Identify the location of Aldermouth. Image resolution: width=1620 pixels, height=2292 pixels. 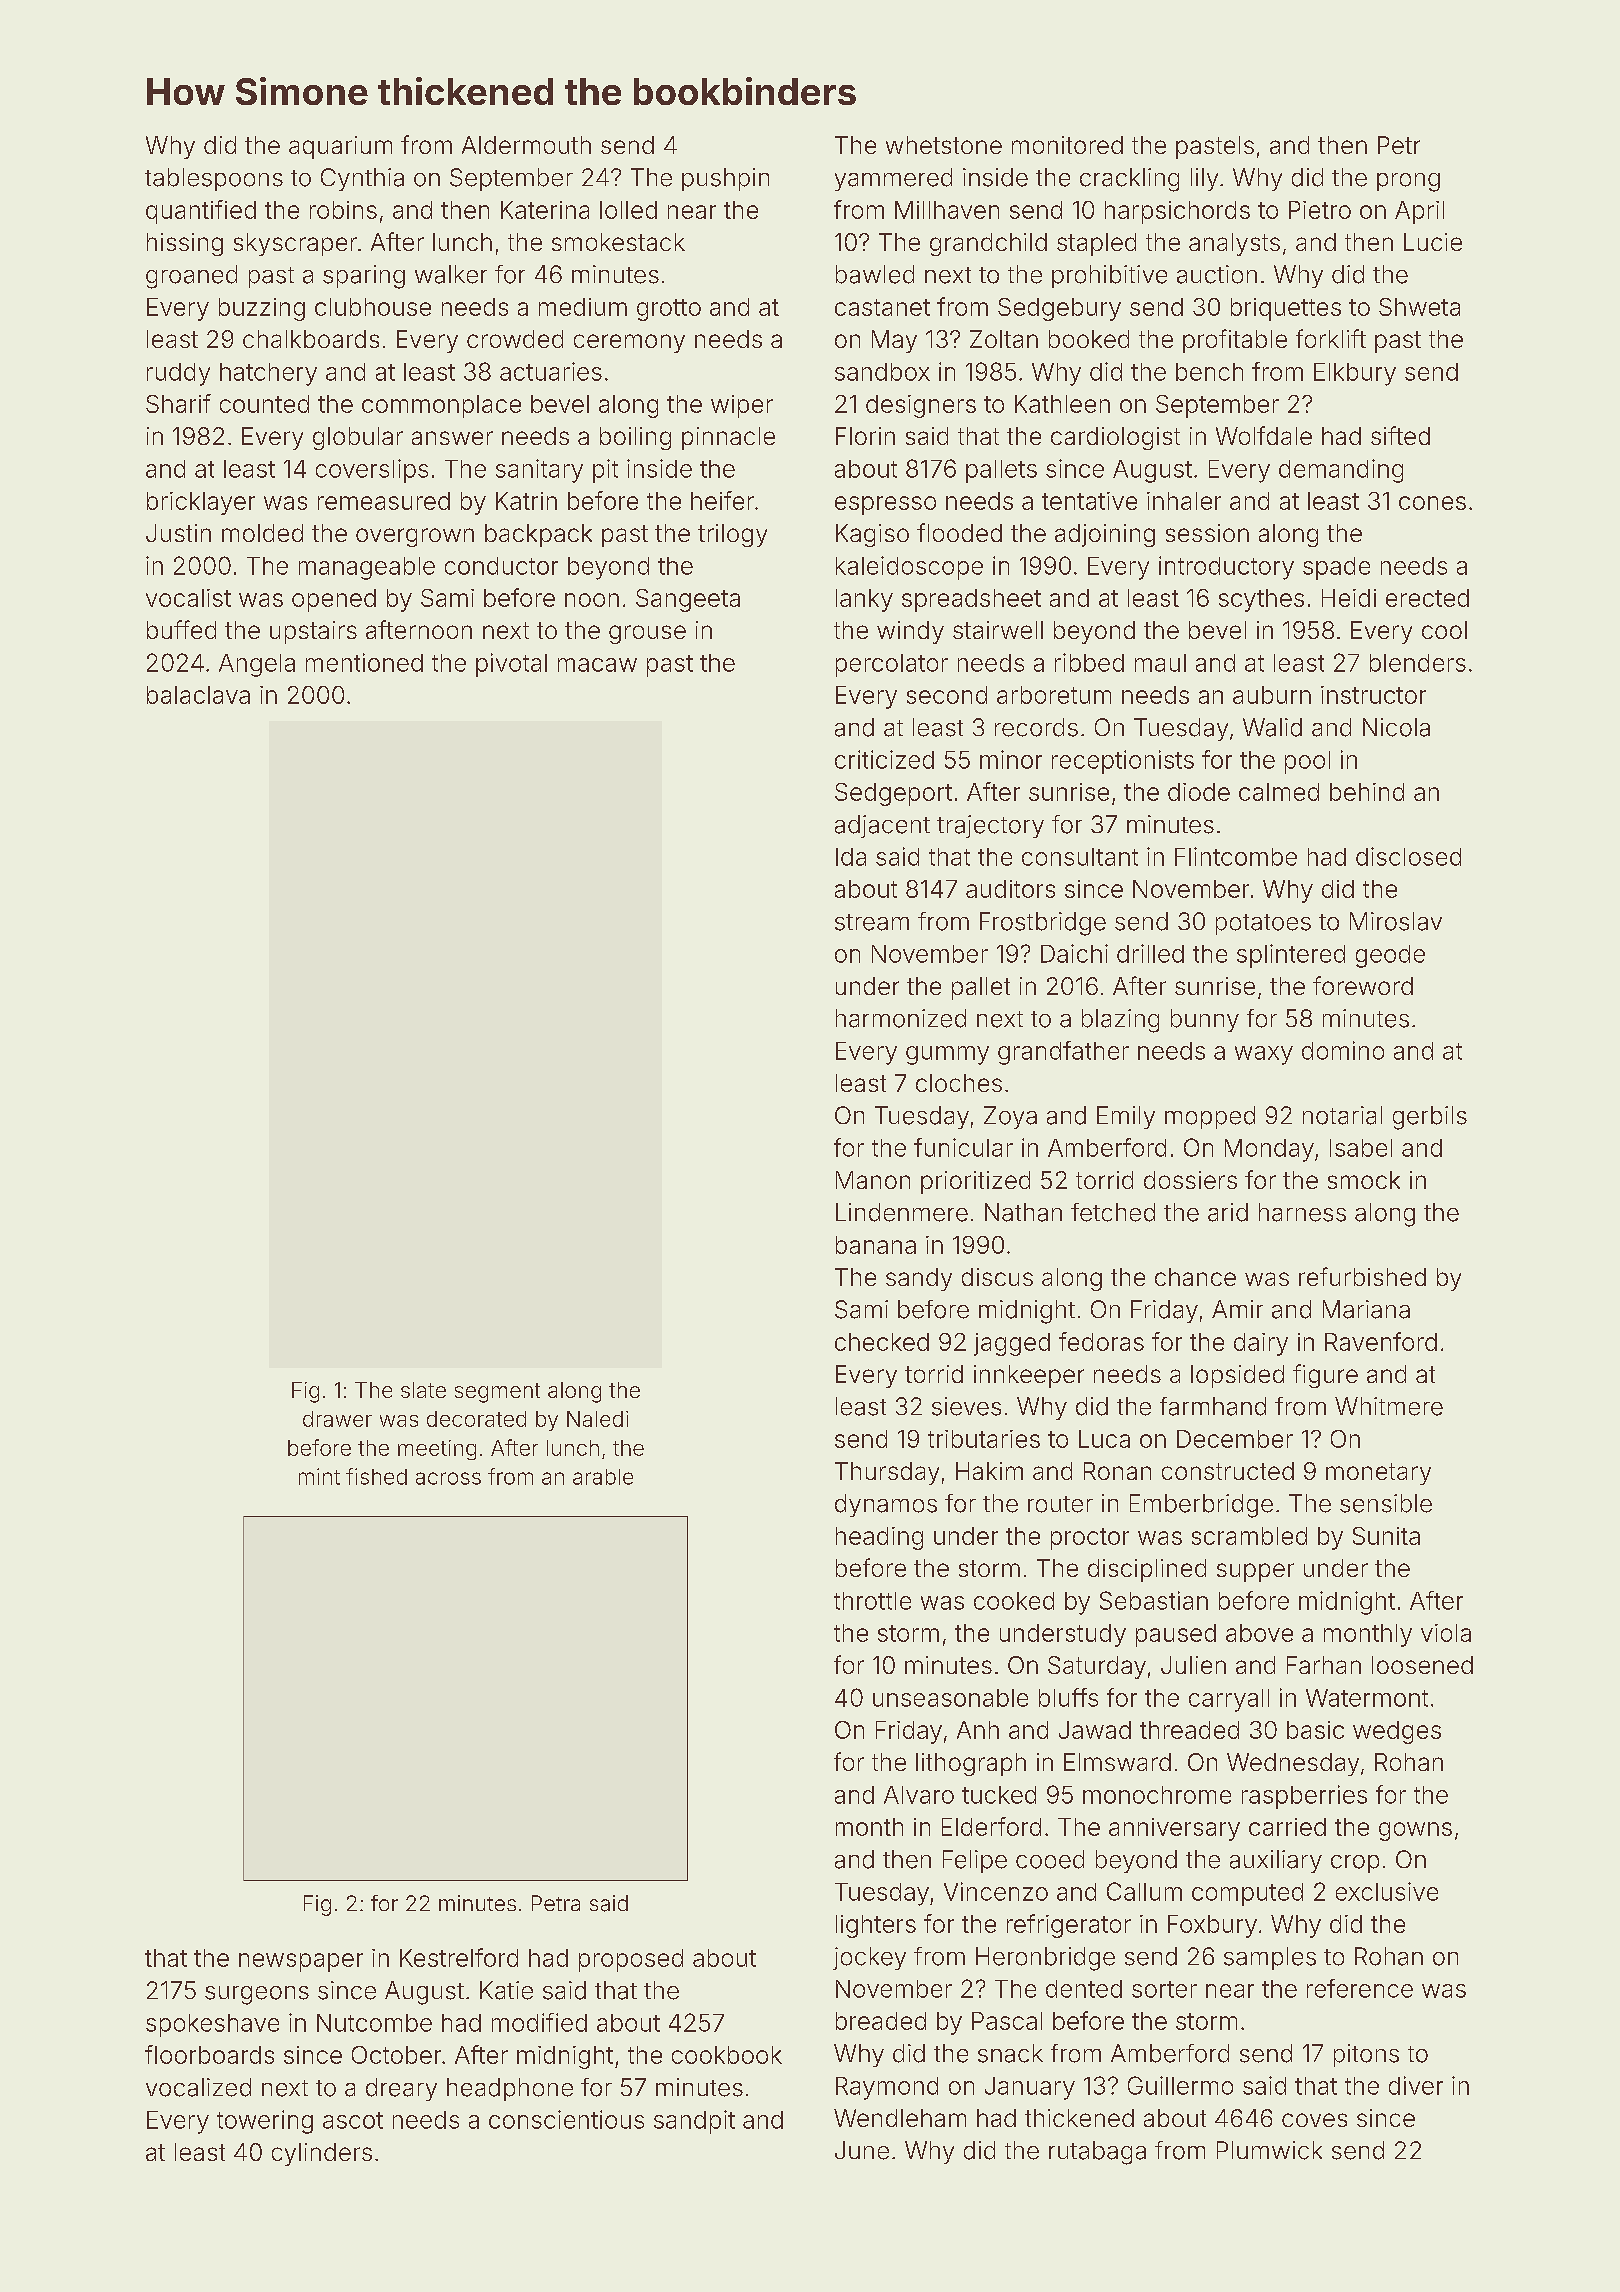
(526, 145).
